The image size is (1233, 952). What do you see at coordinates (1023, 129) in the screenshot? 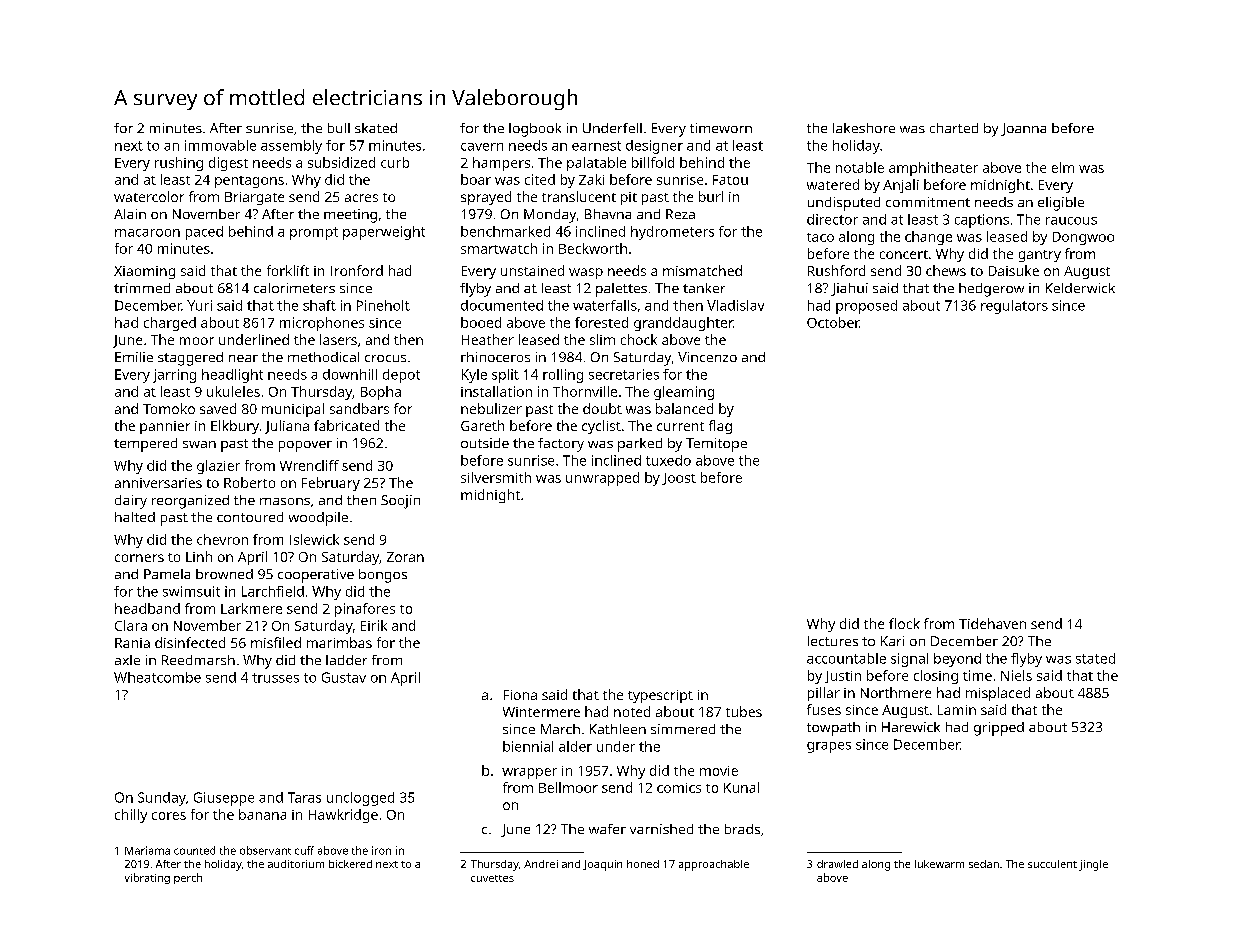
I see `Joanna` at bounding box center [1023, 129].
